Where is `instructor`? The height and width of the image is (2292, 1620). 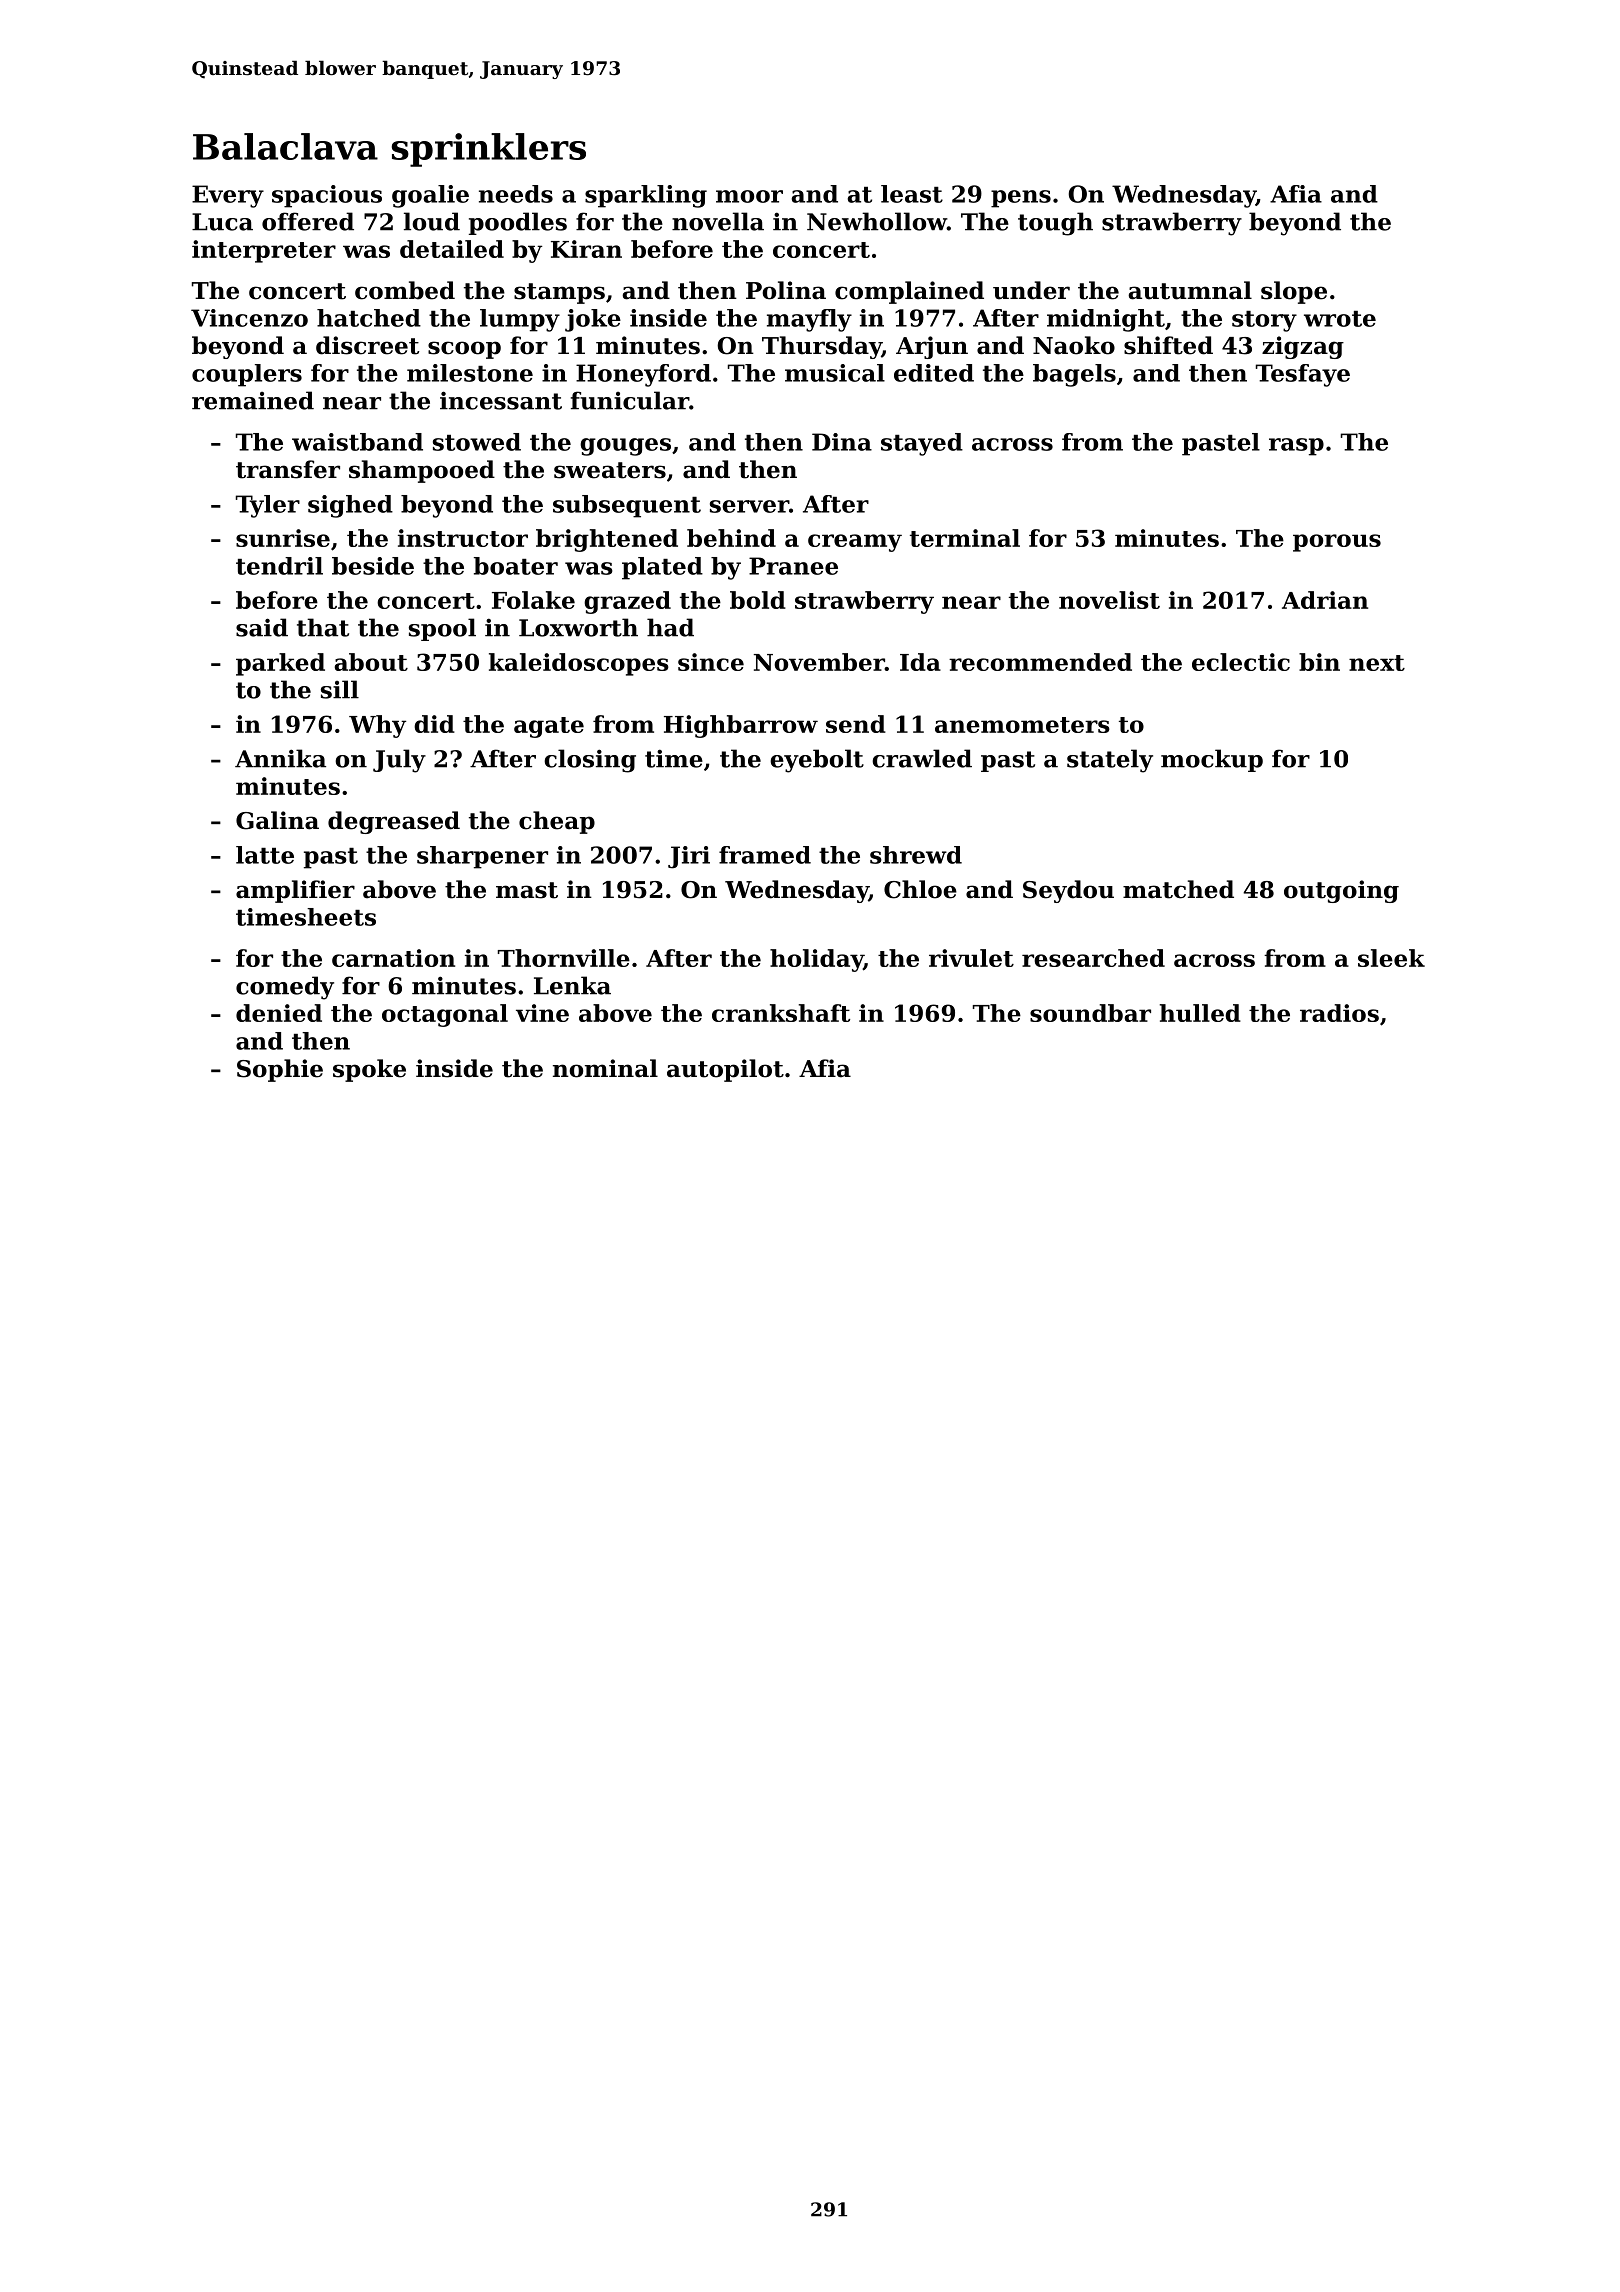
instructor is located at coordinates (463, 538).
